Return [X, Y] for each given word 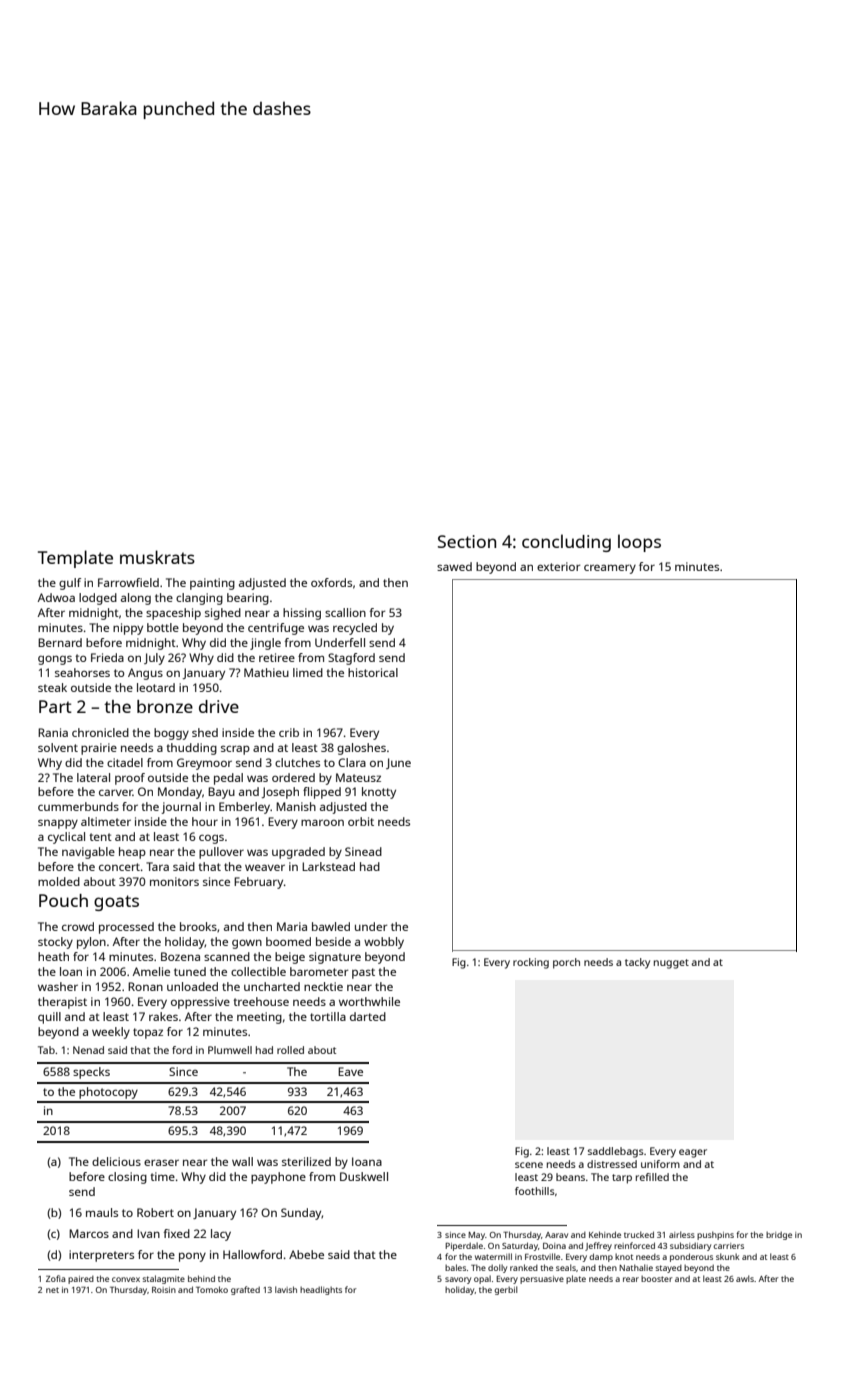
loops [639, 543]
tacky [637, 963]
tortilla [328, 1016]
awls [745, 1278]
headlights [321, 1290]
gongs [55, 660]
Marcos [89, 1233]
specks [91, 1073]
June [398, 763]
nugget [671, 964]
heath [53, 956]
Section [467, 541]
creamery [610, 569]
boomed [288, 941]
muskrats [157, 557]
